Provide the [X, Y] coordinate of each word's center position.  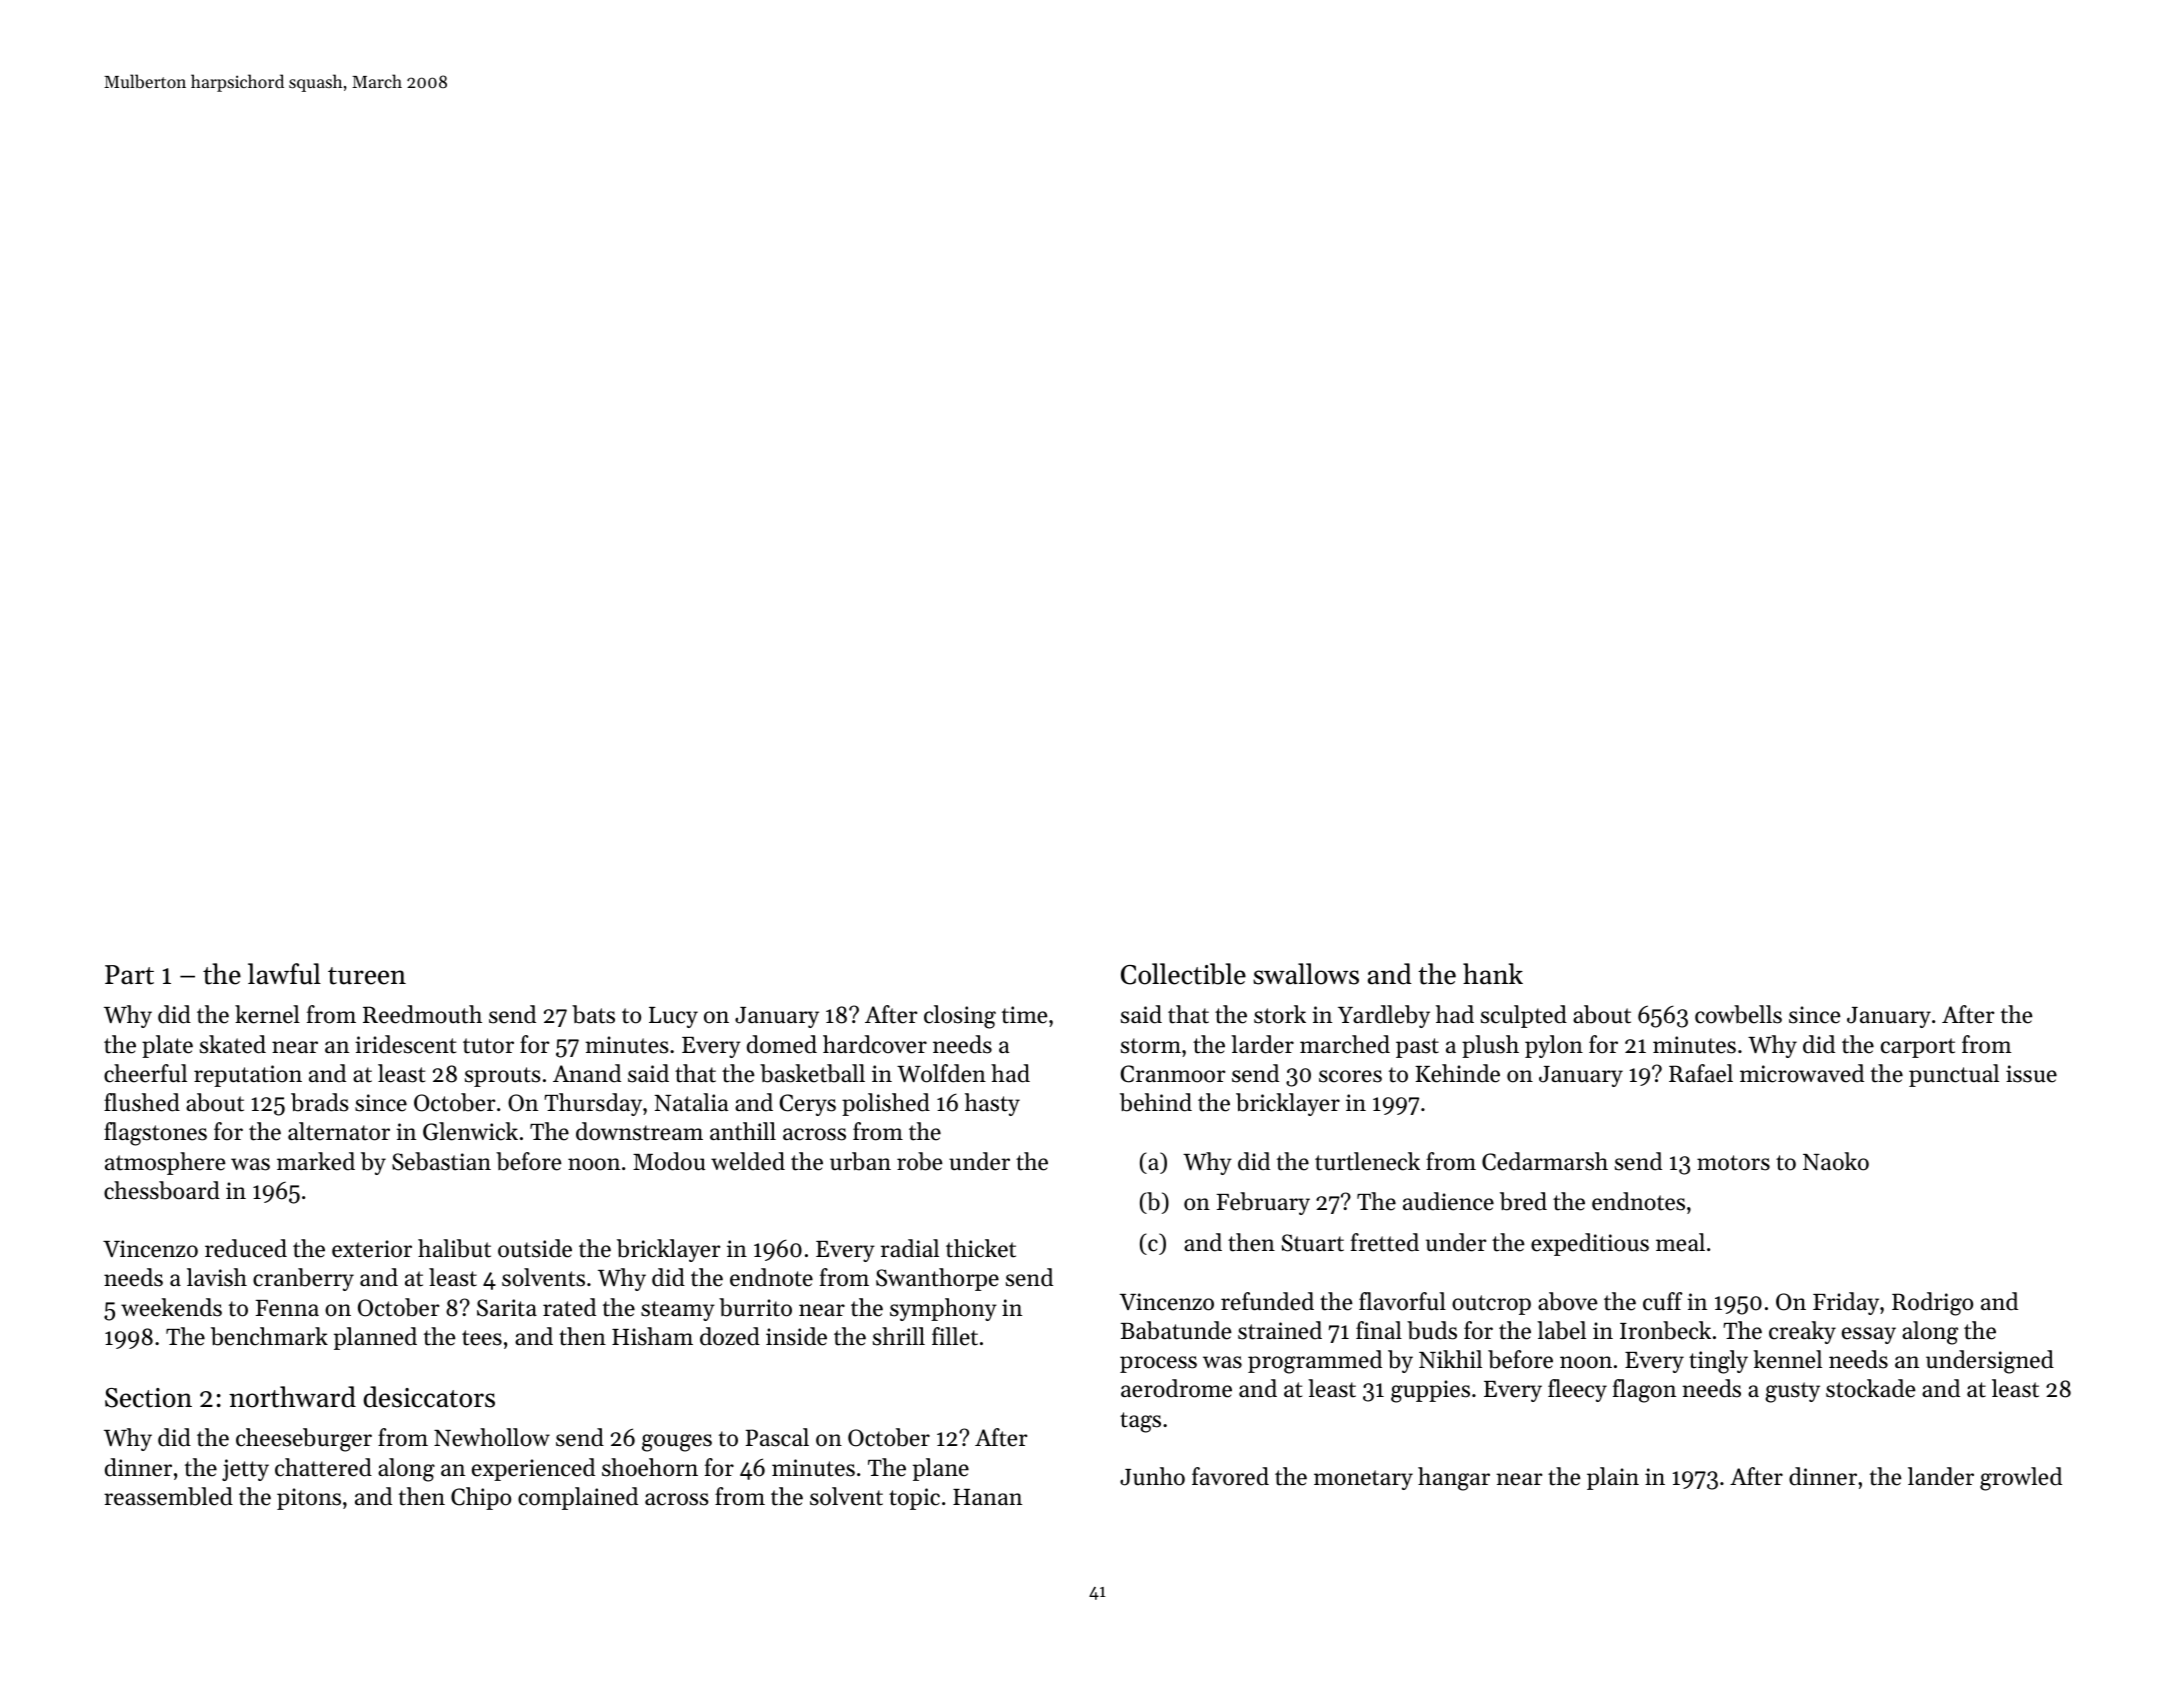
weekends [171, 1307]
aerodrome [1176, 1388]
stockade [1871, 1388]
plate [167, 1046]
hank [1493, 974]
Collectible [1183, 974]
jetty [245, 1470]
